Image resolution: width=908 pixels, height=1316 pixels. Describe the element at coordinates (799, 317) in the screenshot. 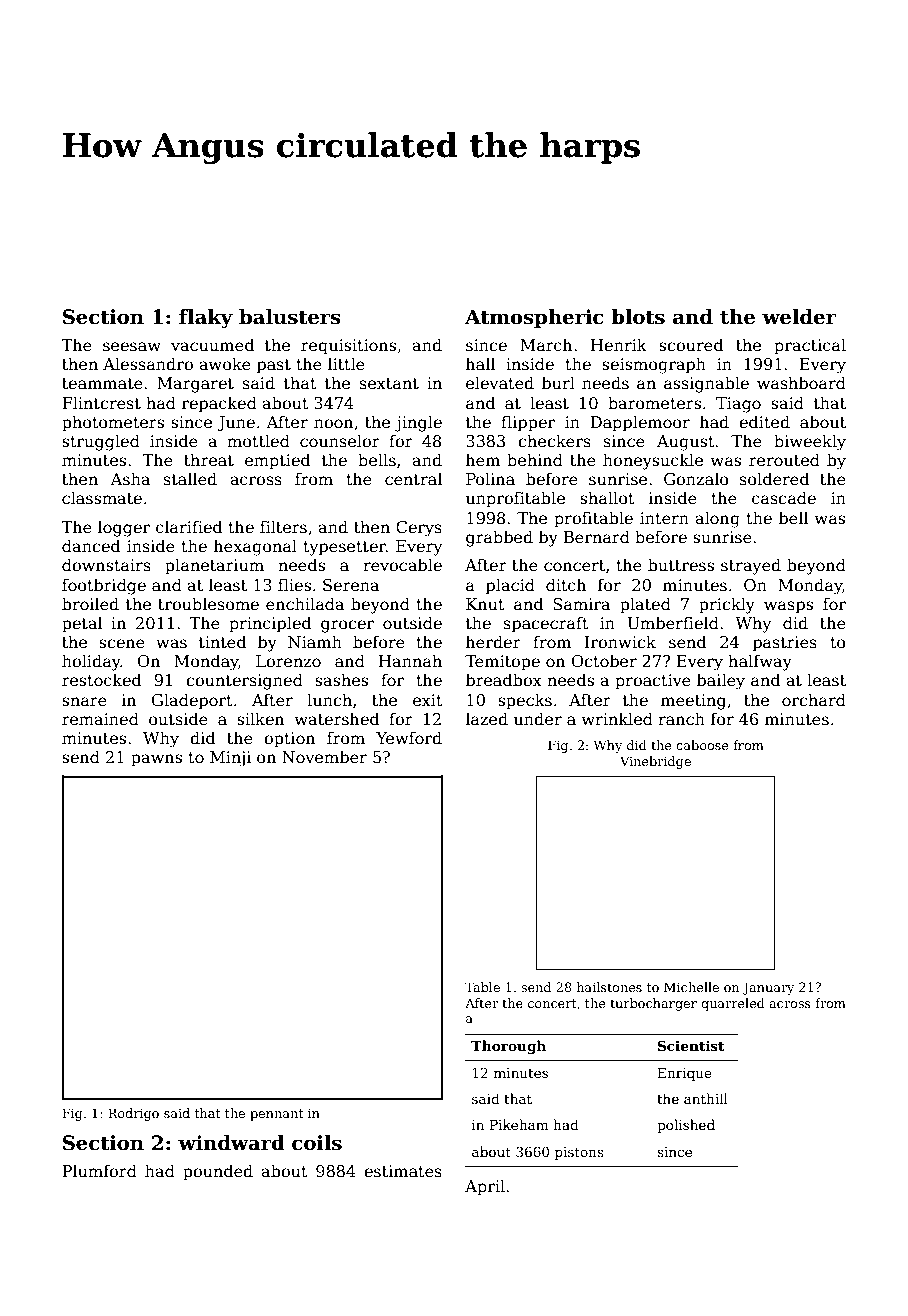

I see `welder` at that location.
